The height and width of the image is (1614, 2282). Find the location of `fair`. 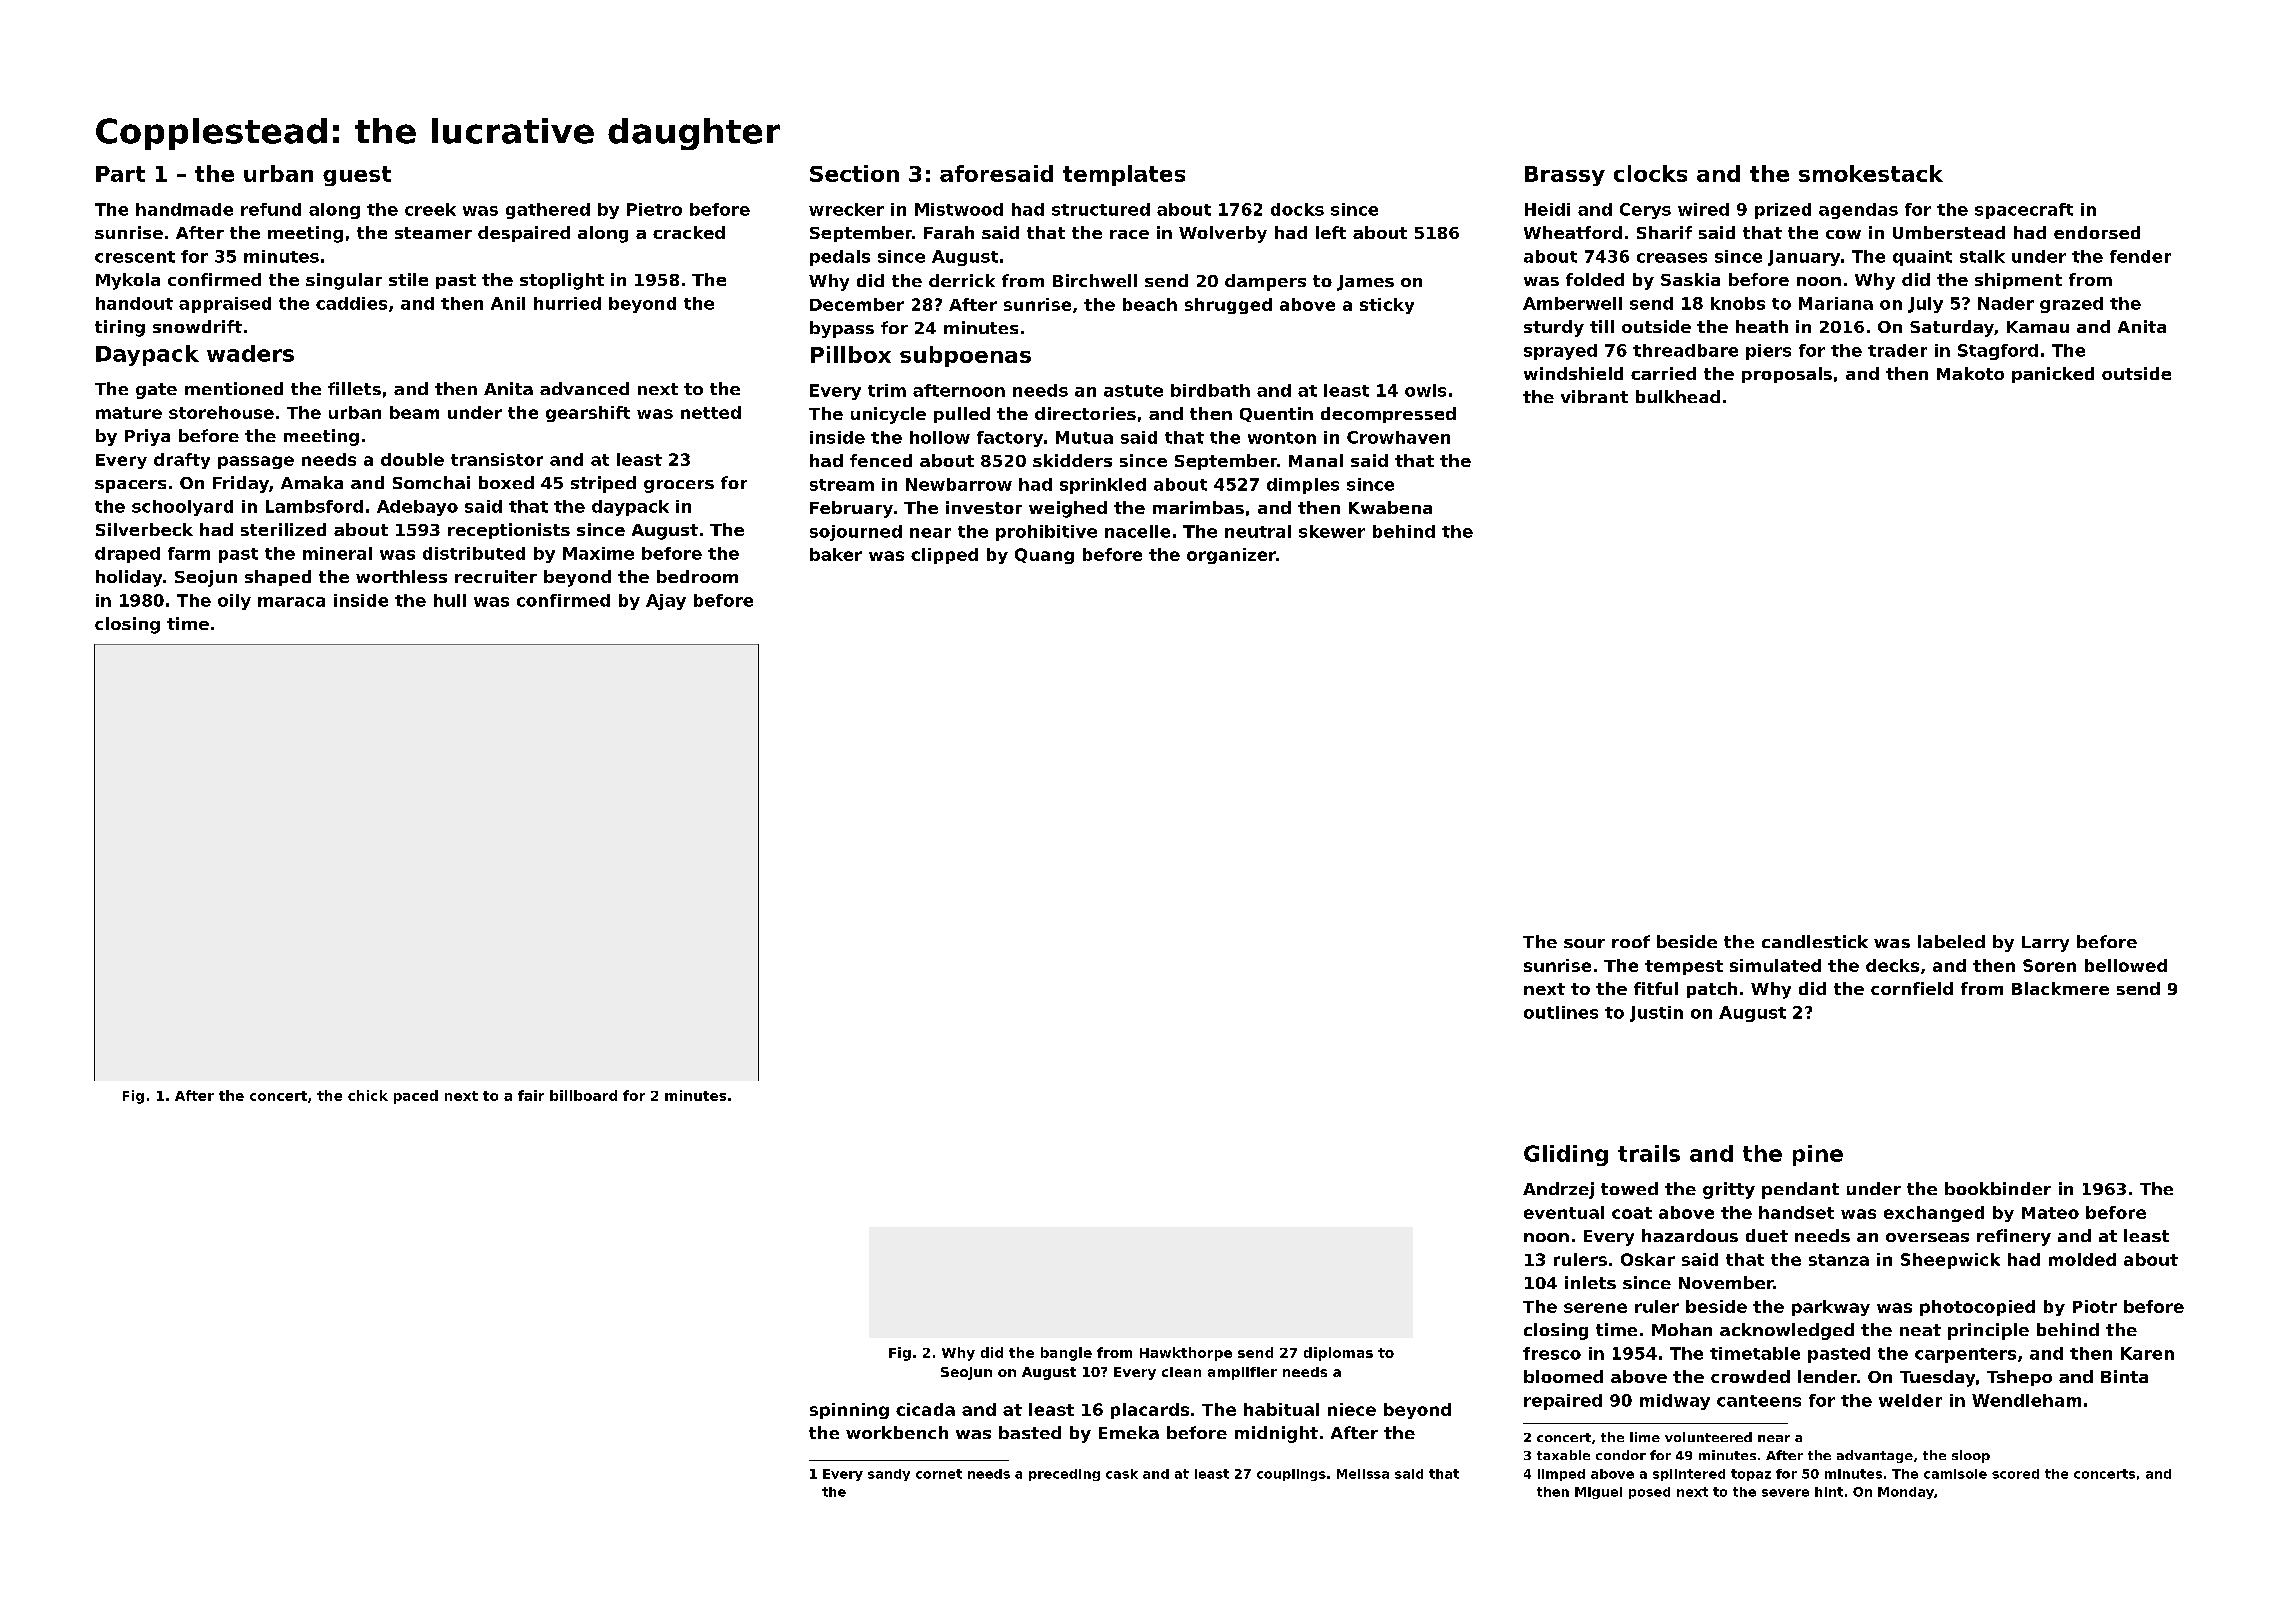

fair is located at coordinates (531, 1095).
